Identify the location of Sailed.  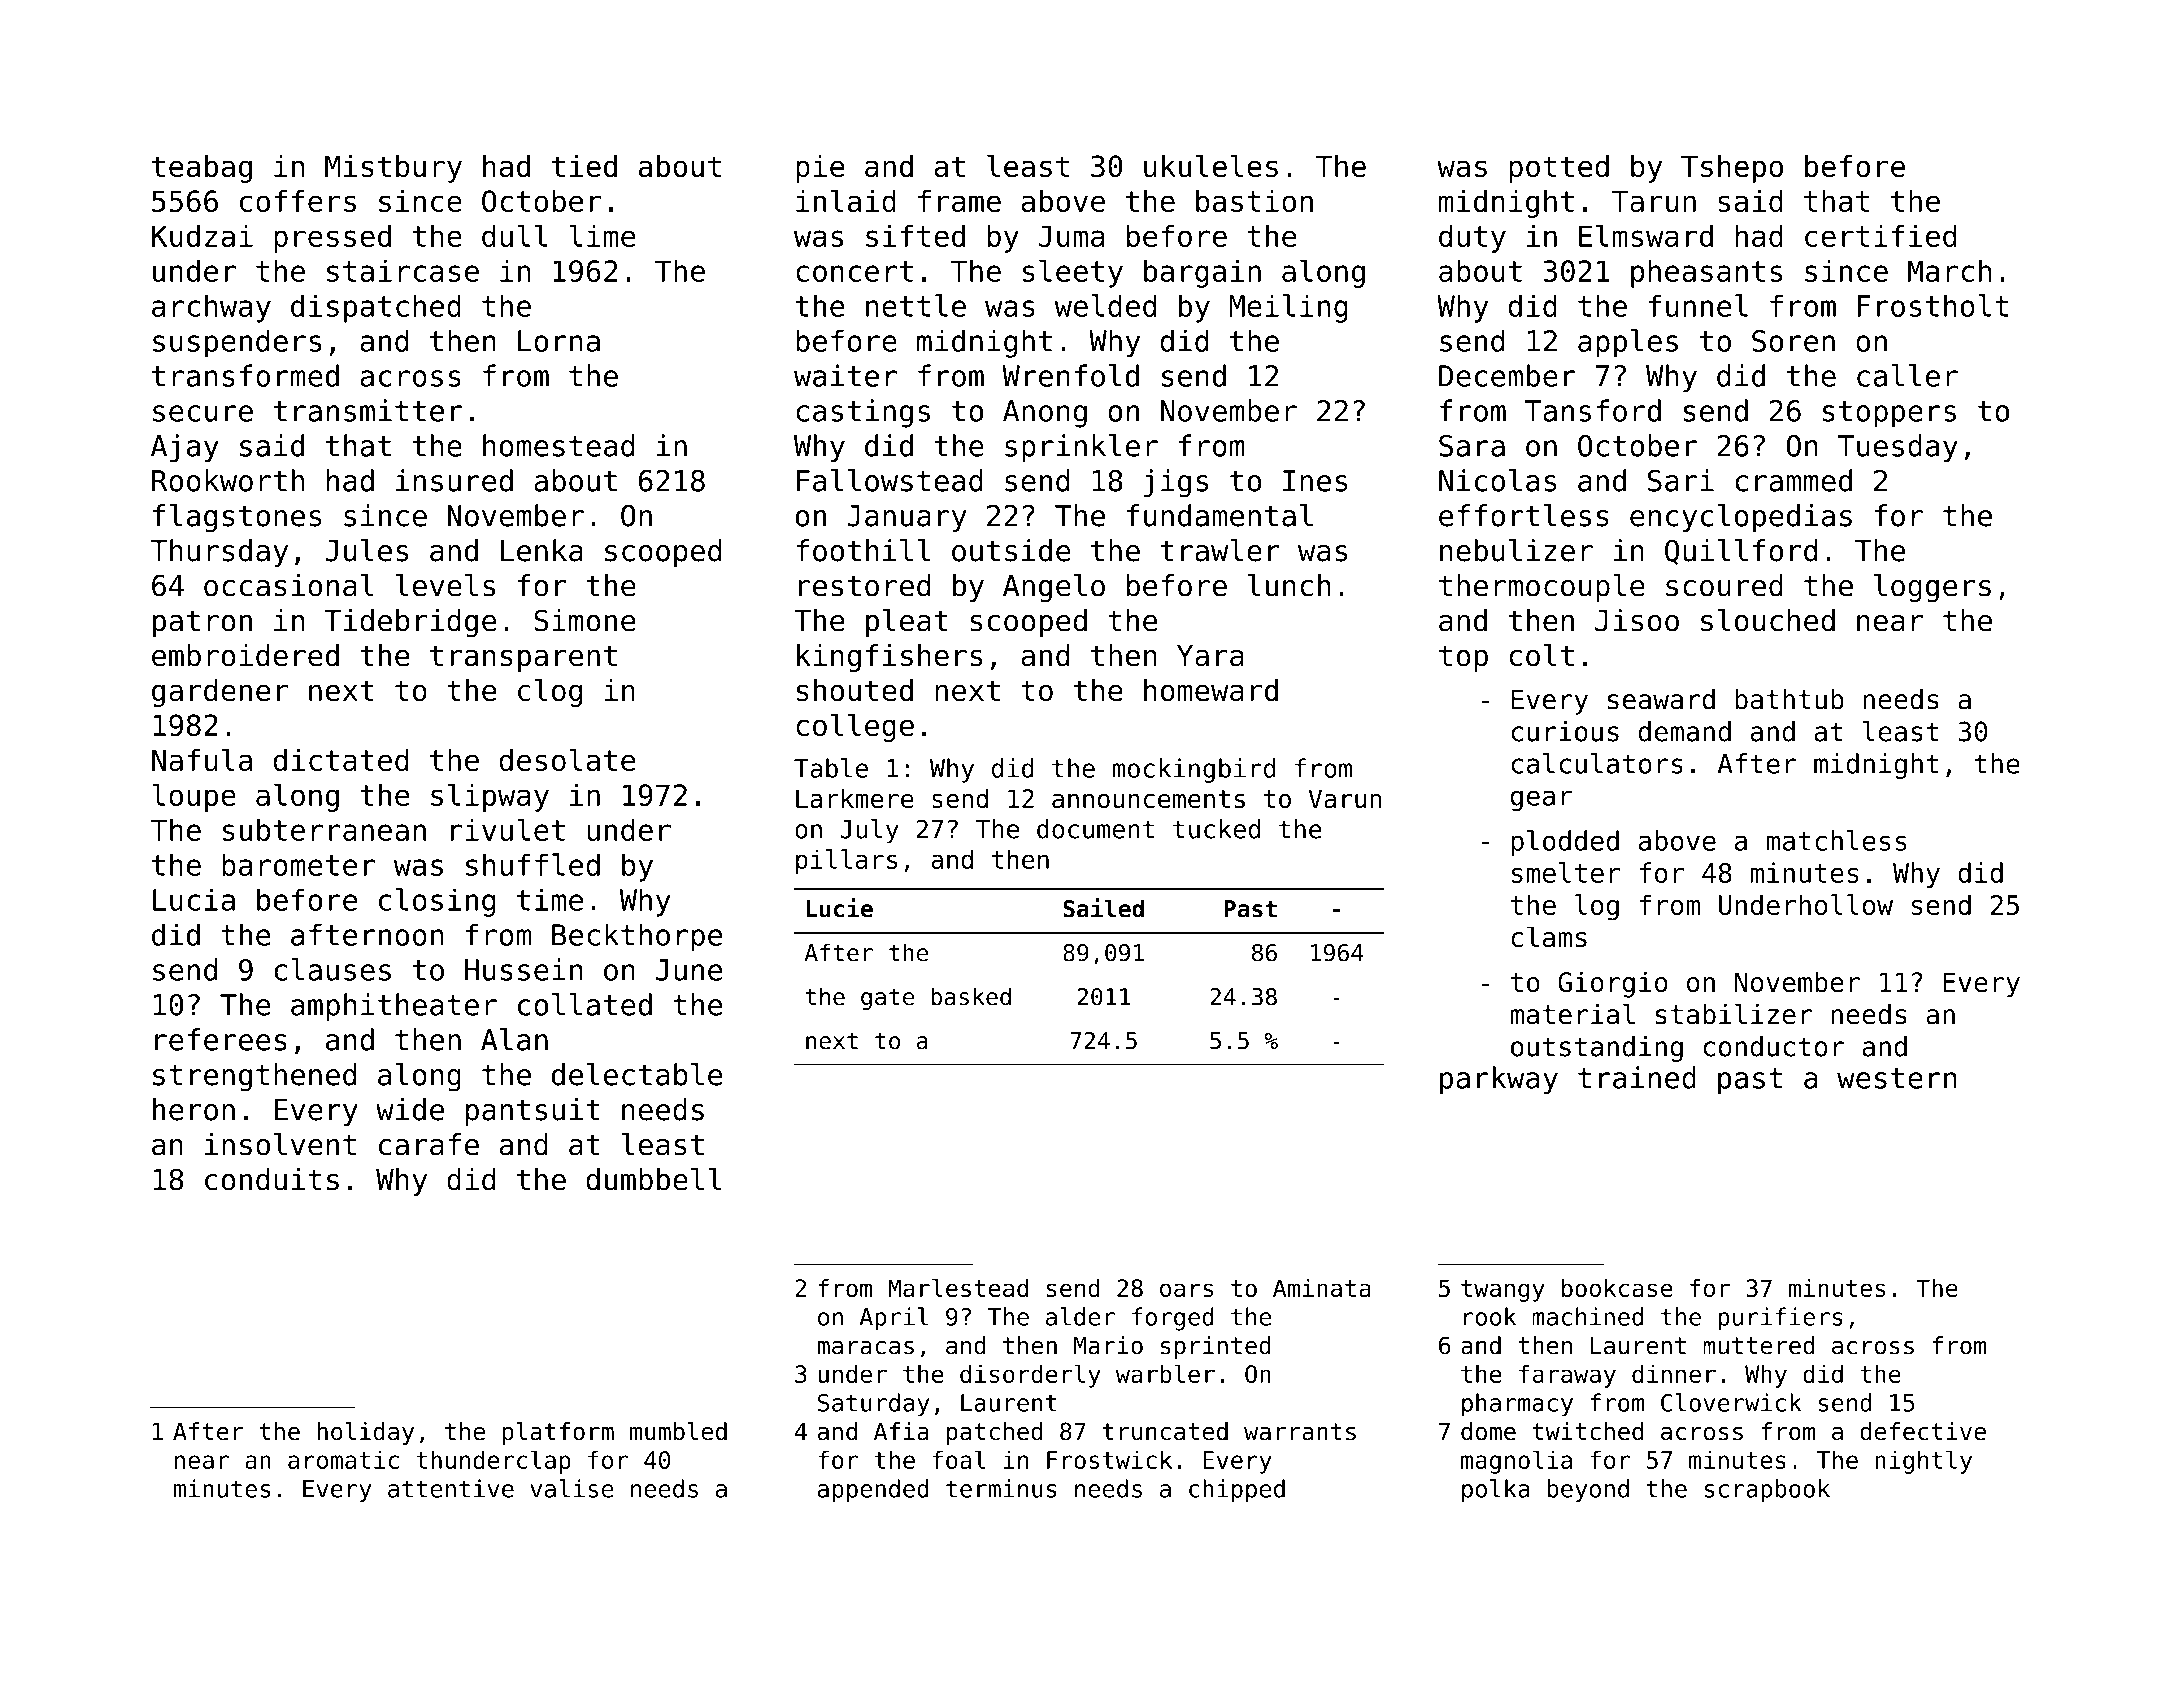
(1103, 908).
